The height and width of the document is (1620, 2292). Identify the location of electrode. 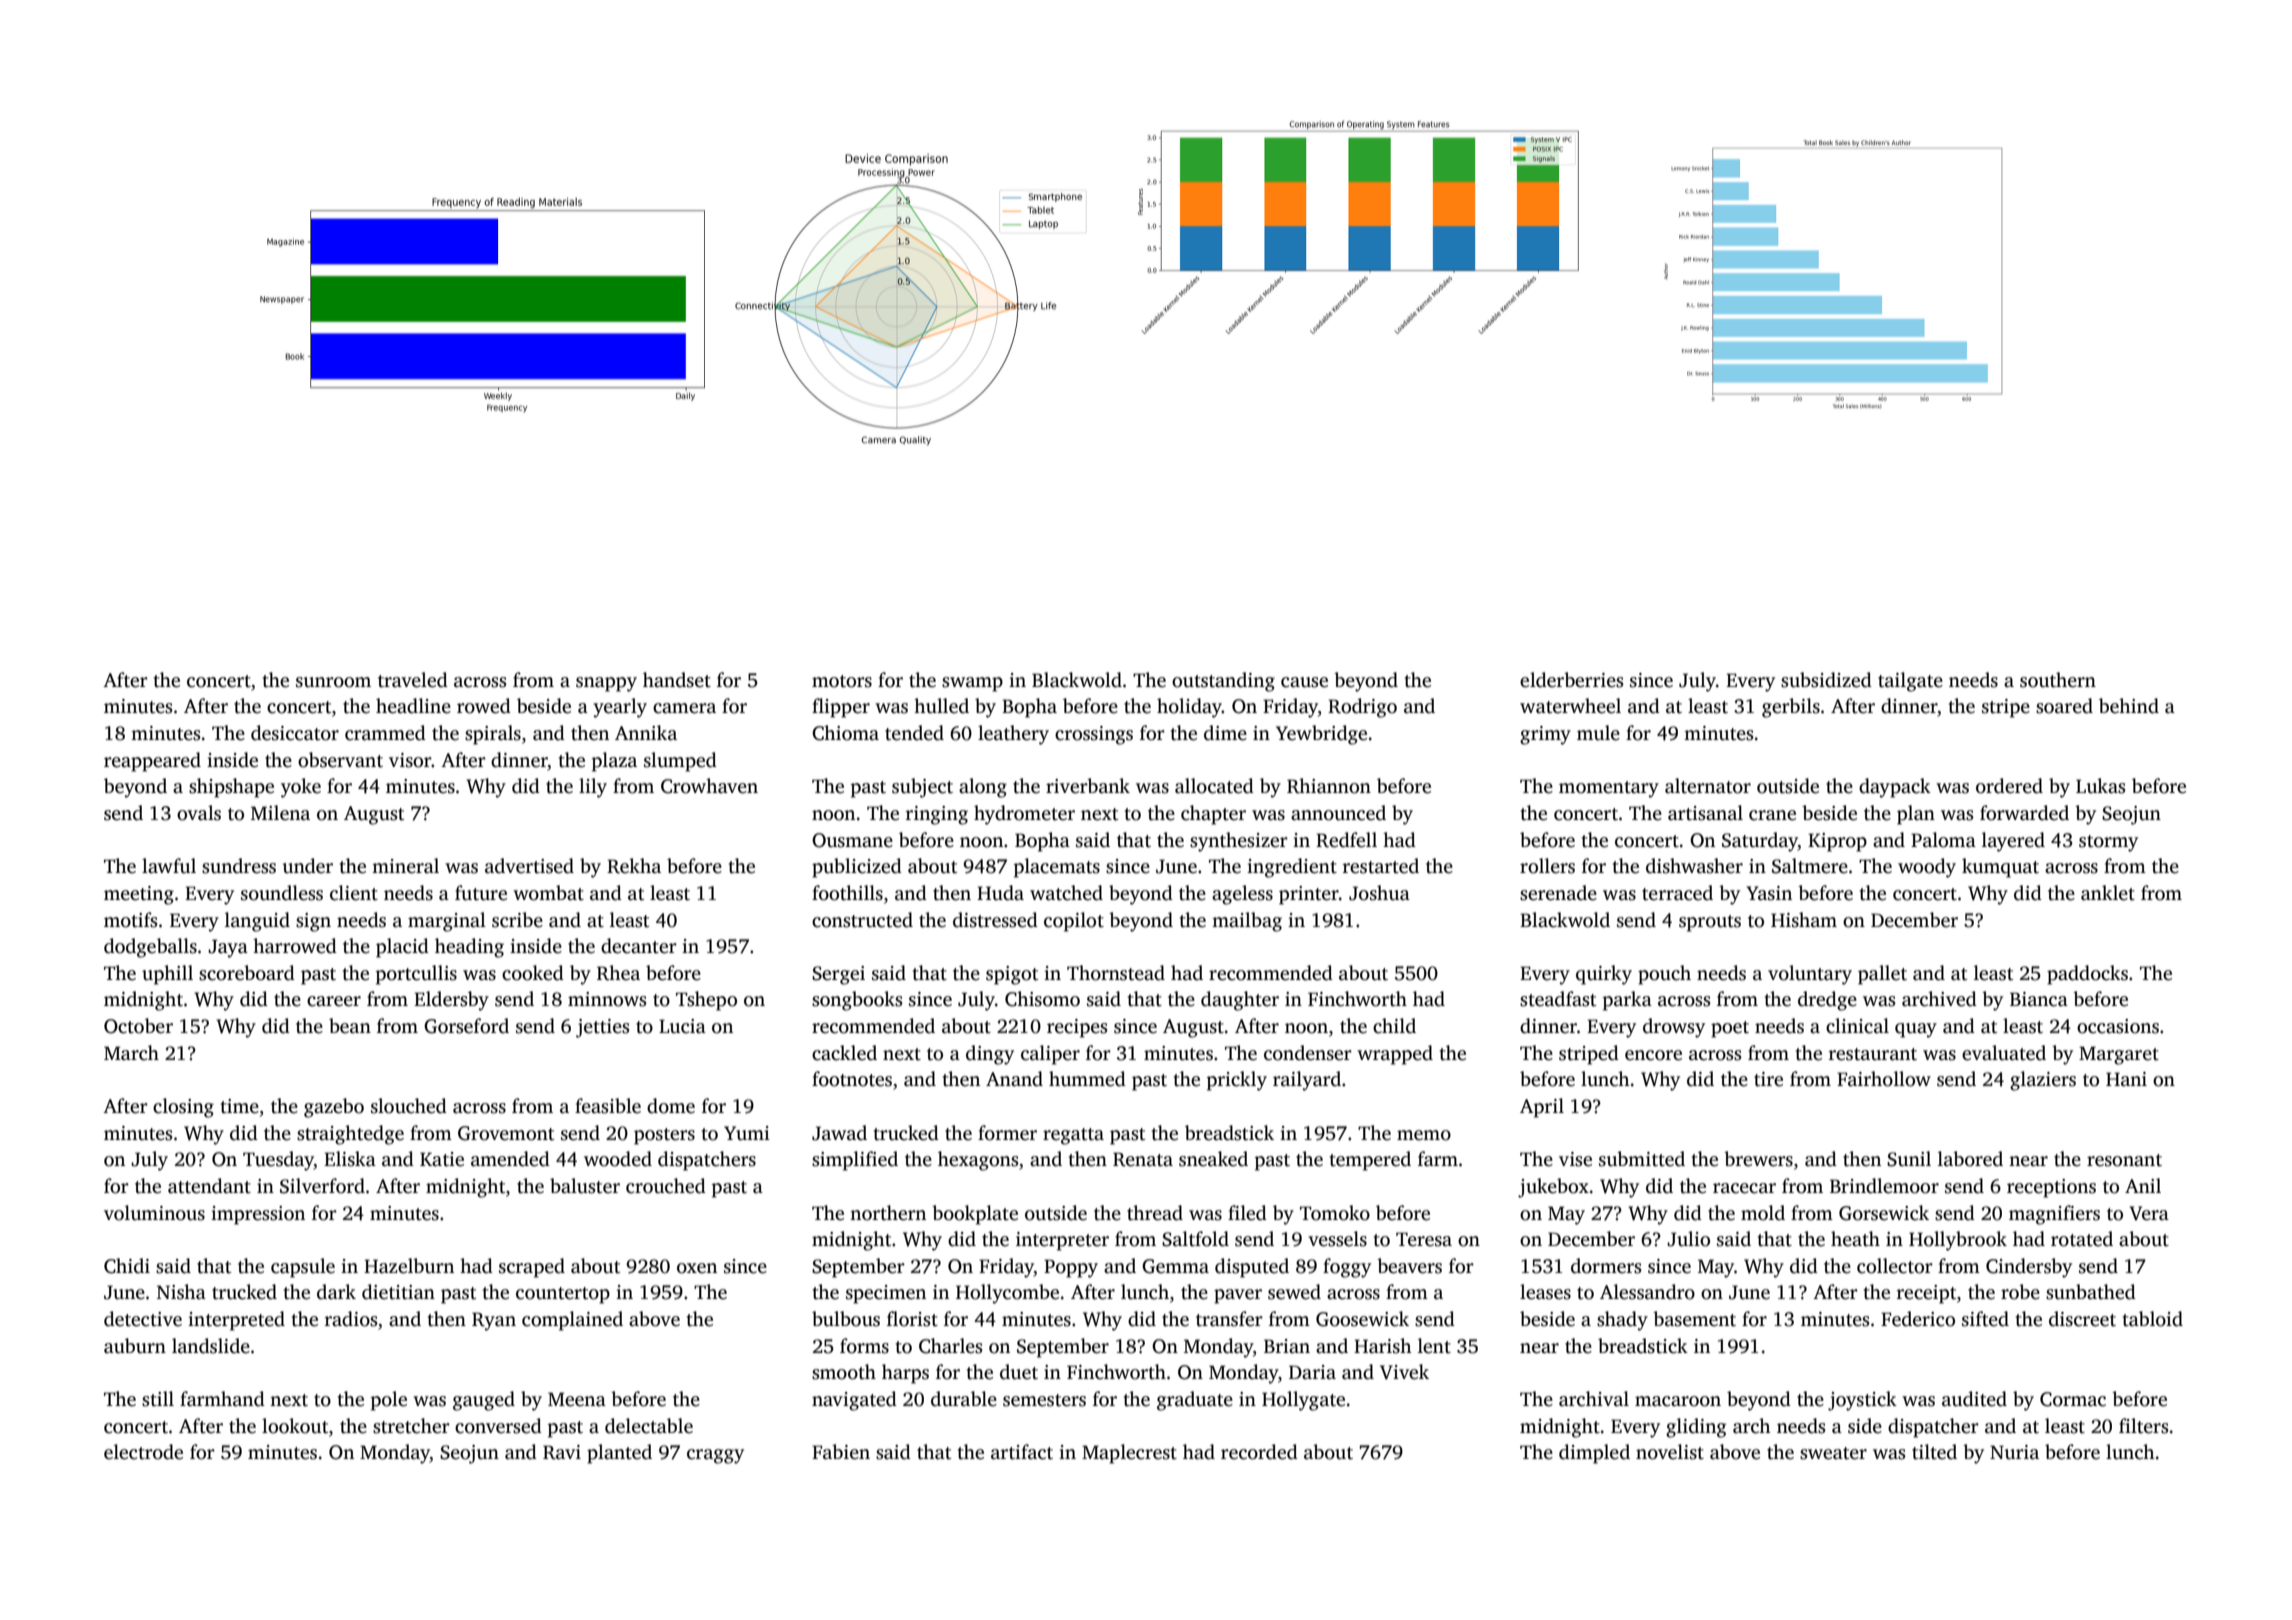
(143, 1452).
